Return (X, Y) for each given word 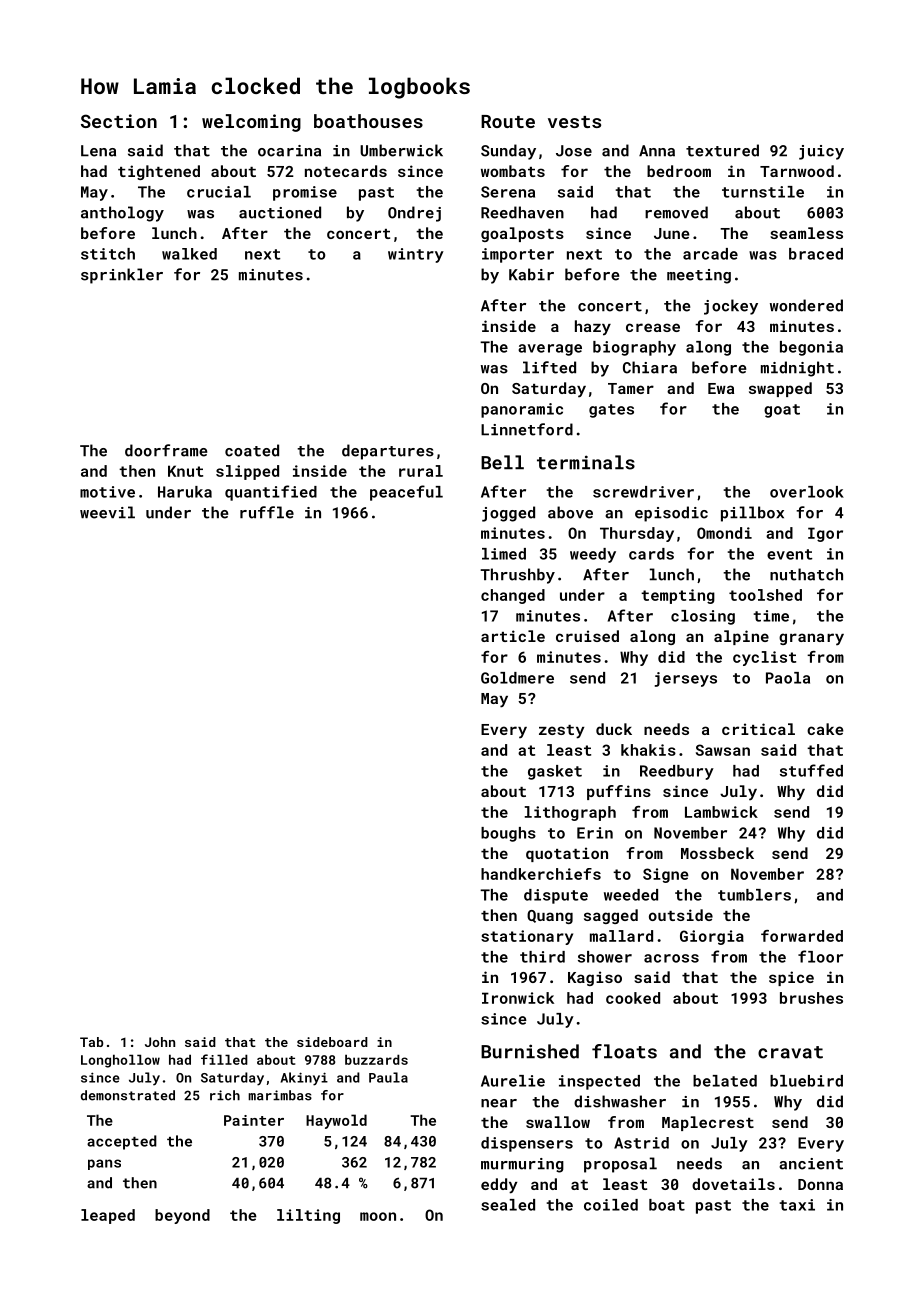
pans (104, 1164)
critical (758, 729)
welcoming (251, 123)
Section (119, 121)
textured (722, 150)
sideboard (332, 1042)
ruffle (267, 512)
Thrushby (517, 576)
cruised (587, 636)
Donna (820, 1184)
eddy (499, 1186)
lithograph (570, 813)
